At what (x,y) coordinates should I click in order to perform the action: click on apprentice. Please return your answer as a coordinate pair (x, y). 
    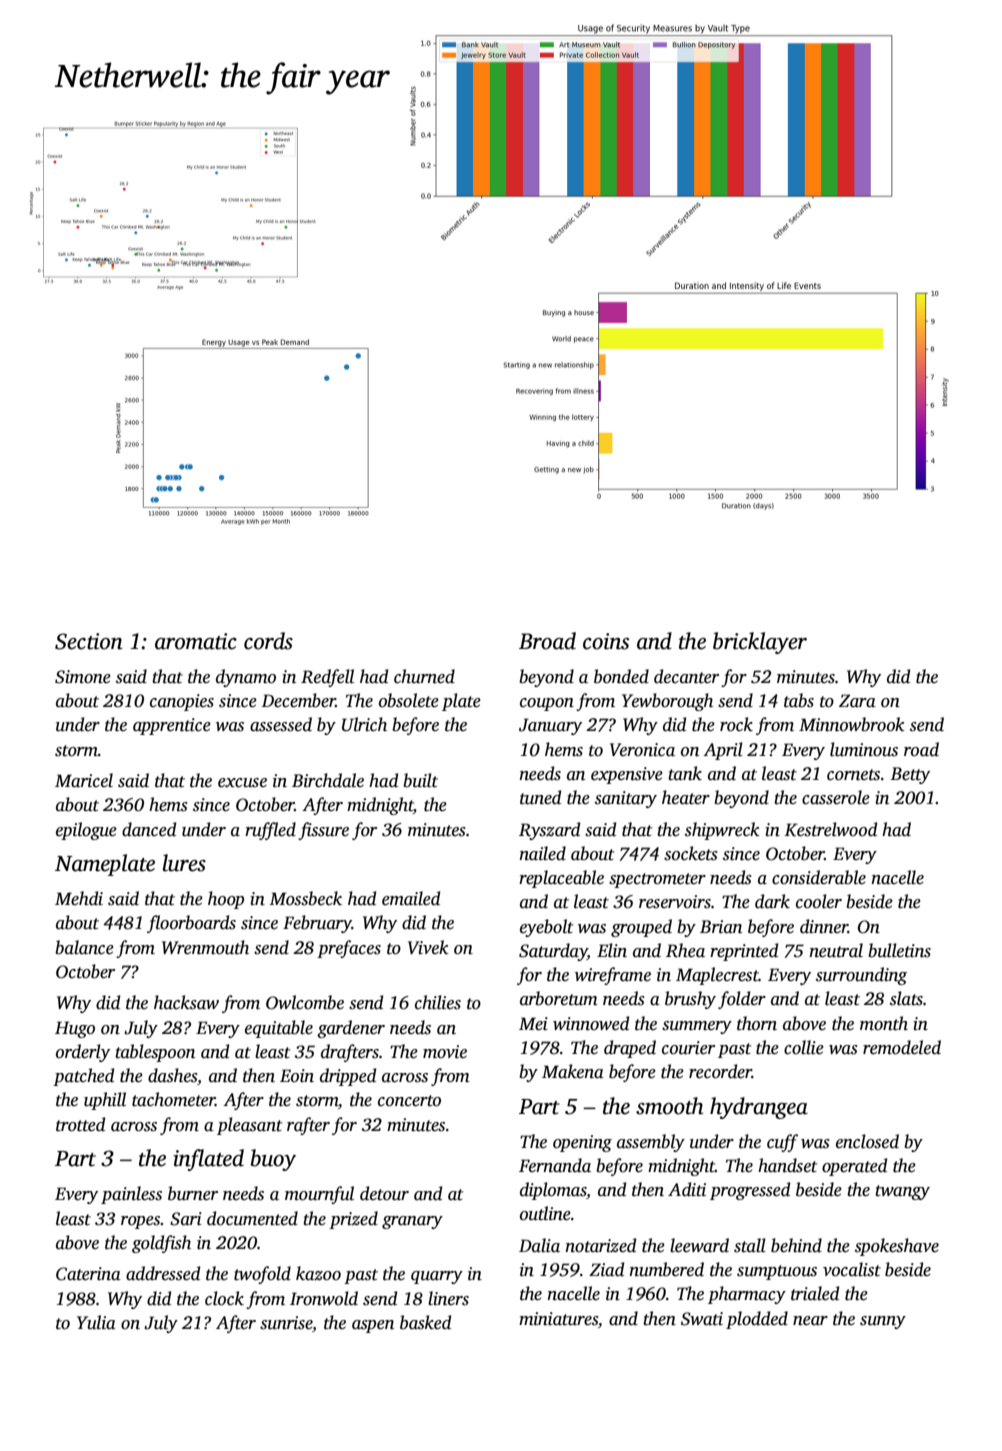
    Looking at the image, I should click on (172, 726).
